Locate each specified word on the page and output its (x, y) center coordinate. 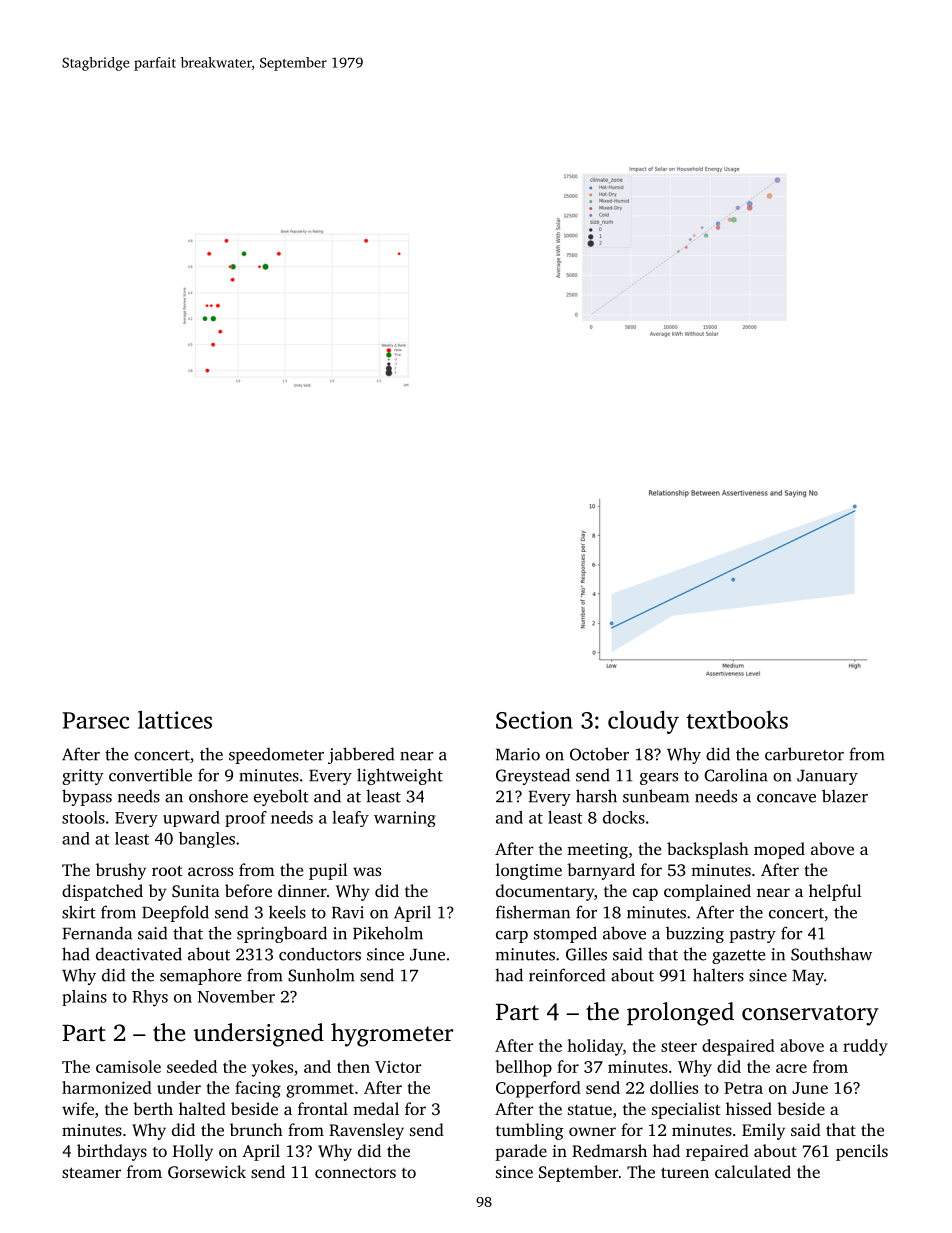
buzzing (695, 935)
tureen (685, 1172)
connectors (355, 1172)
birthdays (112, 1152)
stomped (565, 934)
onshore (218, 796)
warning (405, 819)
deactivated (139, 954)
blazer (845, 796)
